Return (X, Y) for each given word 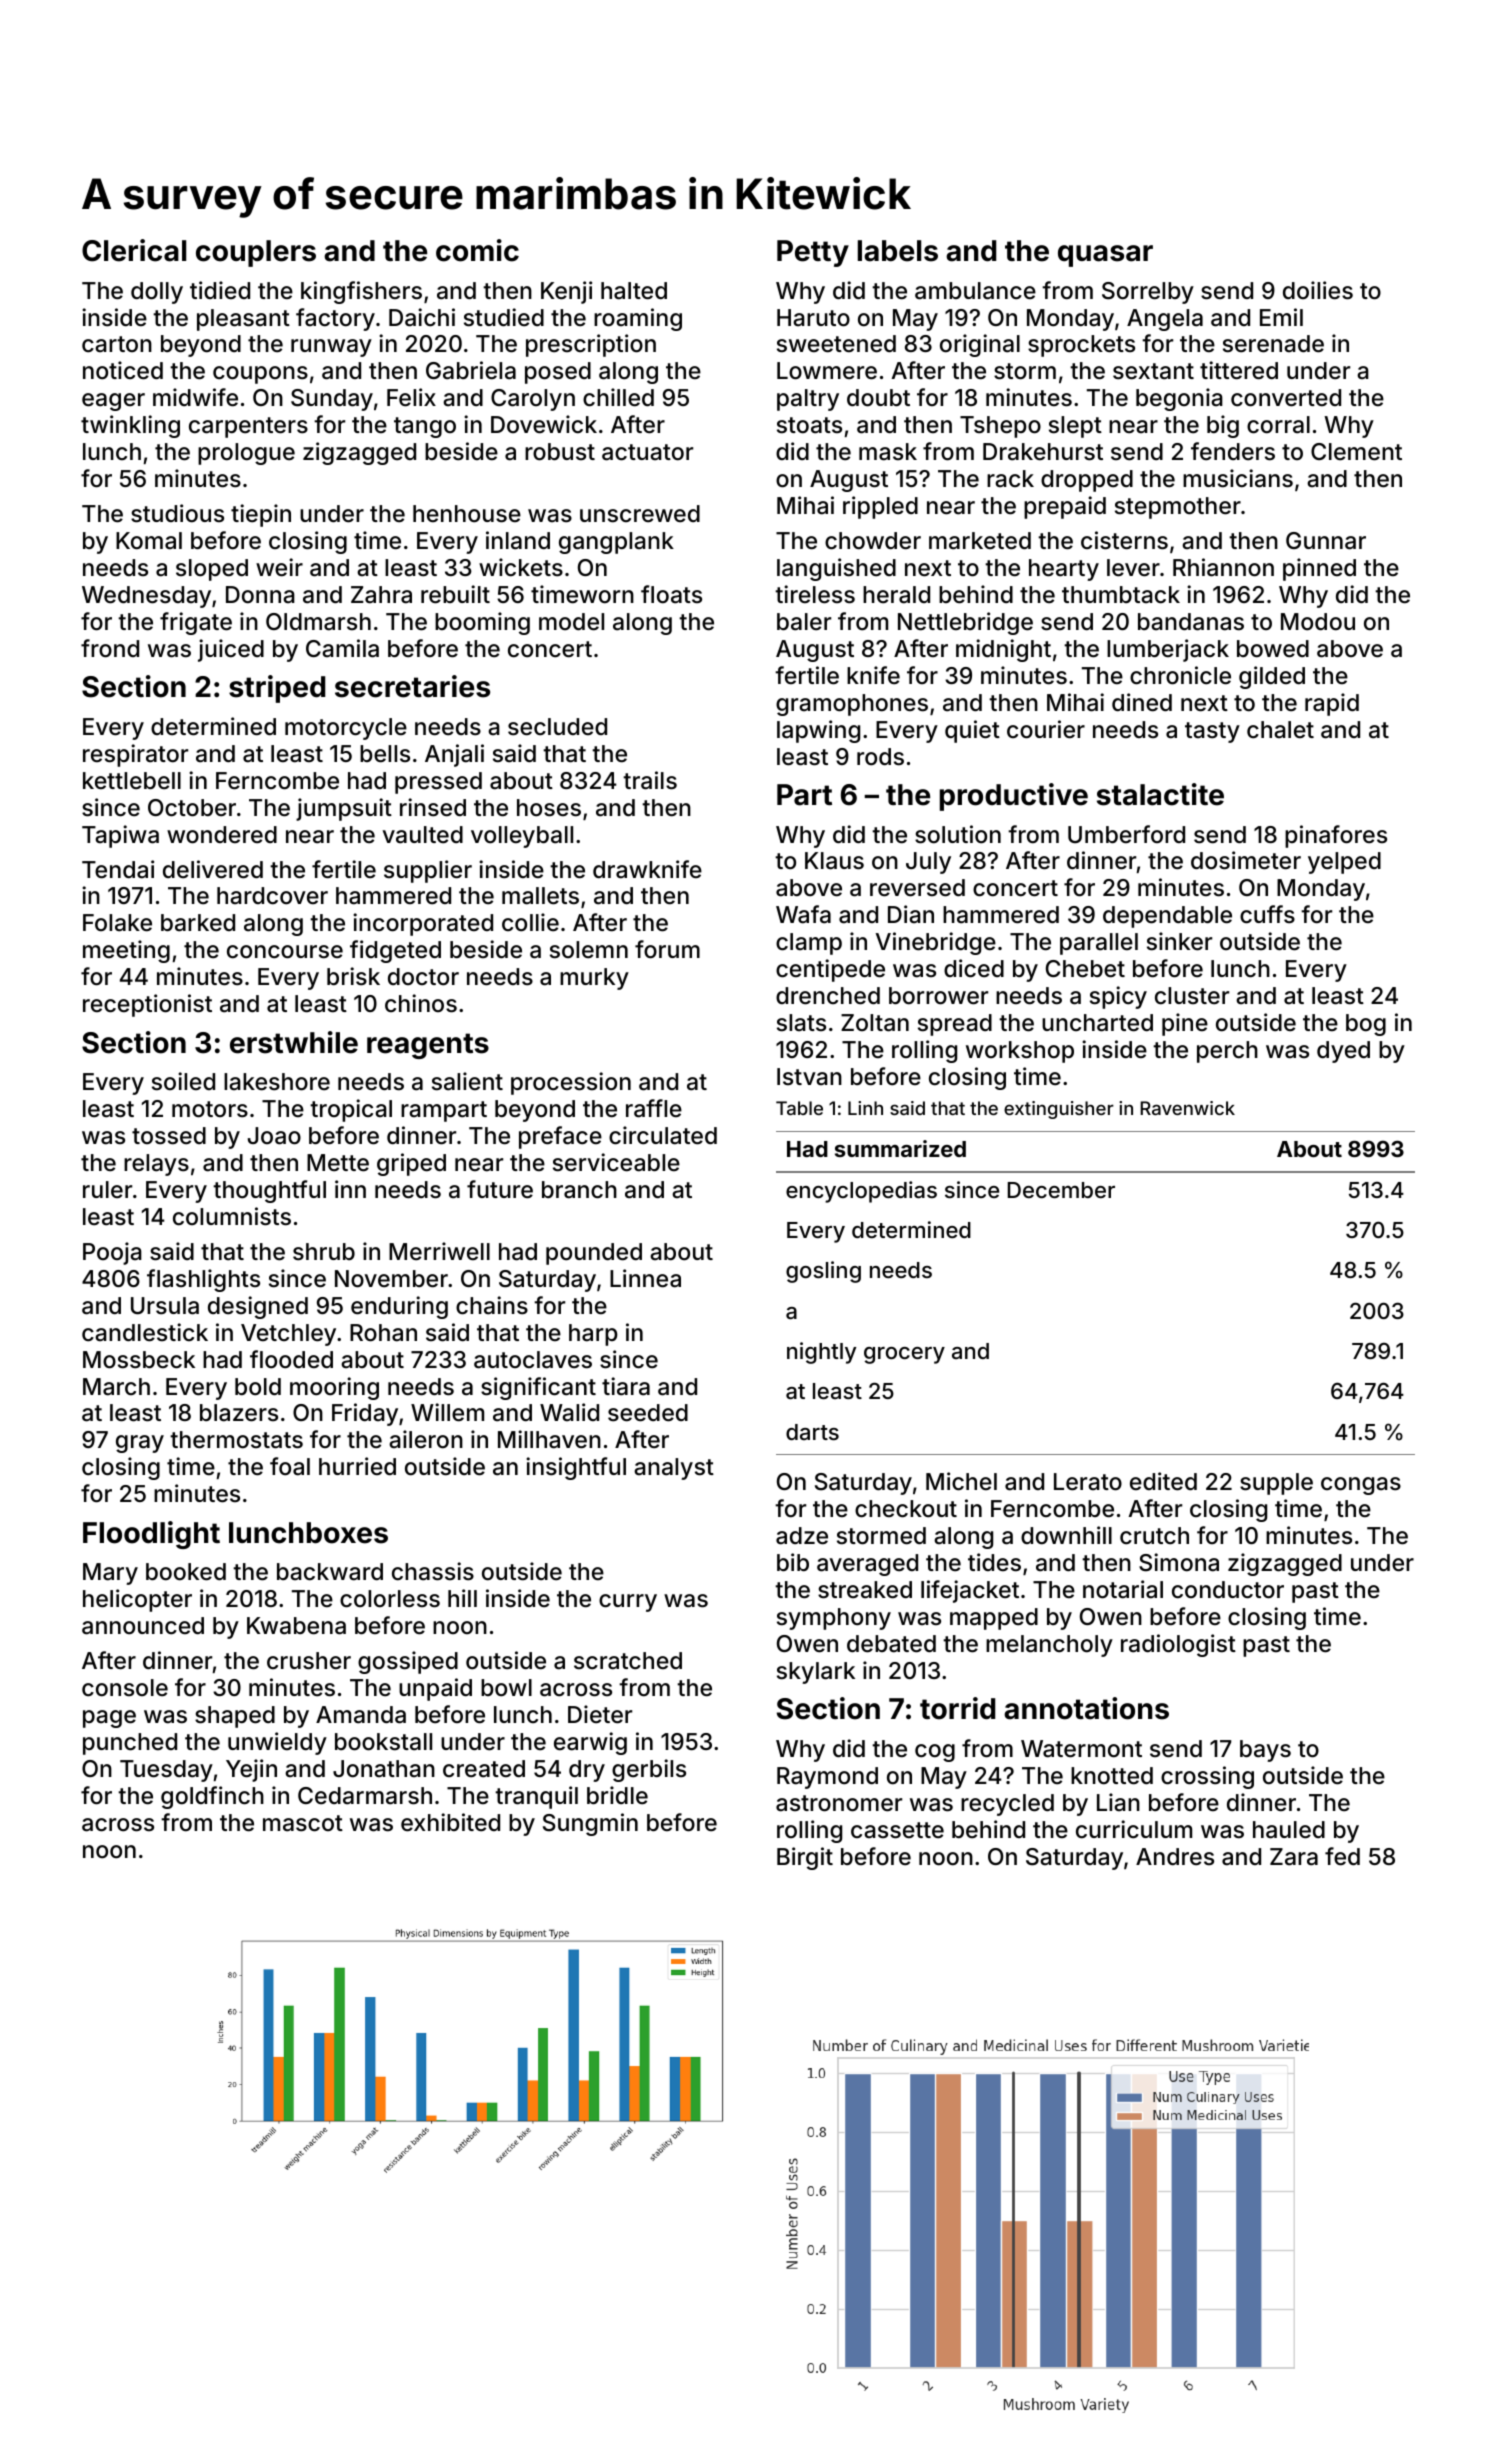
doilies (1318, 290)
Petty (813, 253)
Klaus (834, 861)
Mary (110, 1574)
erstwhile (294, 1042)
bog (1366, 1025)
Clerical (134, 250)
